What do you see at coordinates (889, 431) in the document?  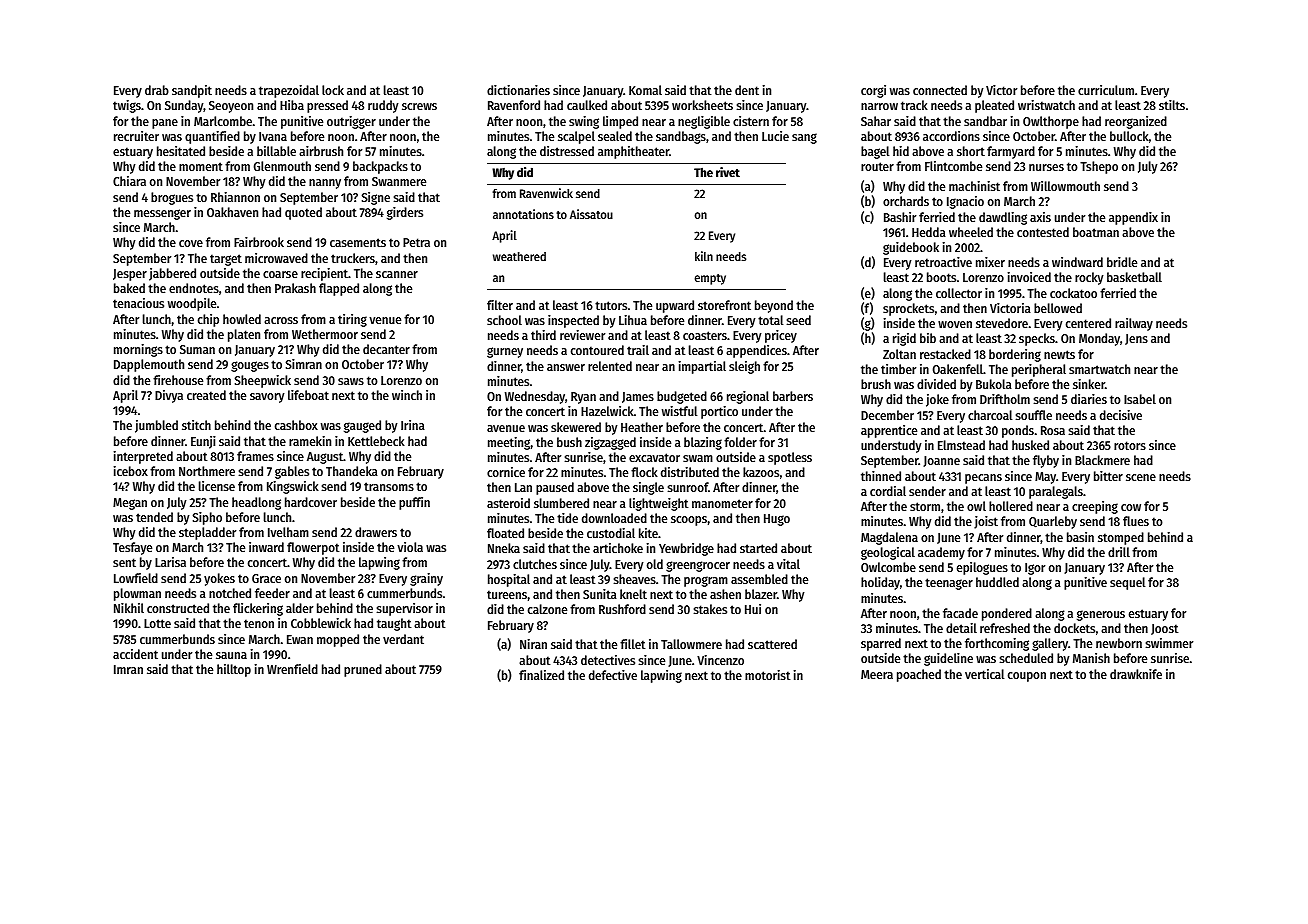 I see `apprentice` at bounding box center [889, 431].
